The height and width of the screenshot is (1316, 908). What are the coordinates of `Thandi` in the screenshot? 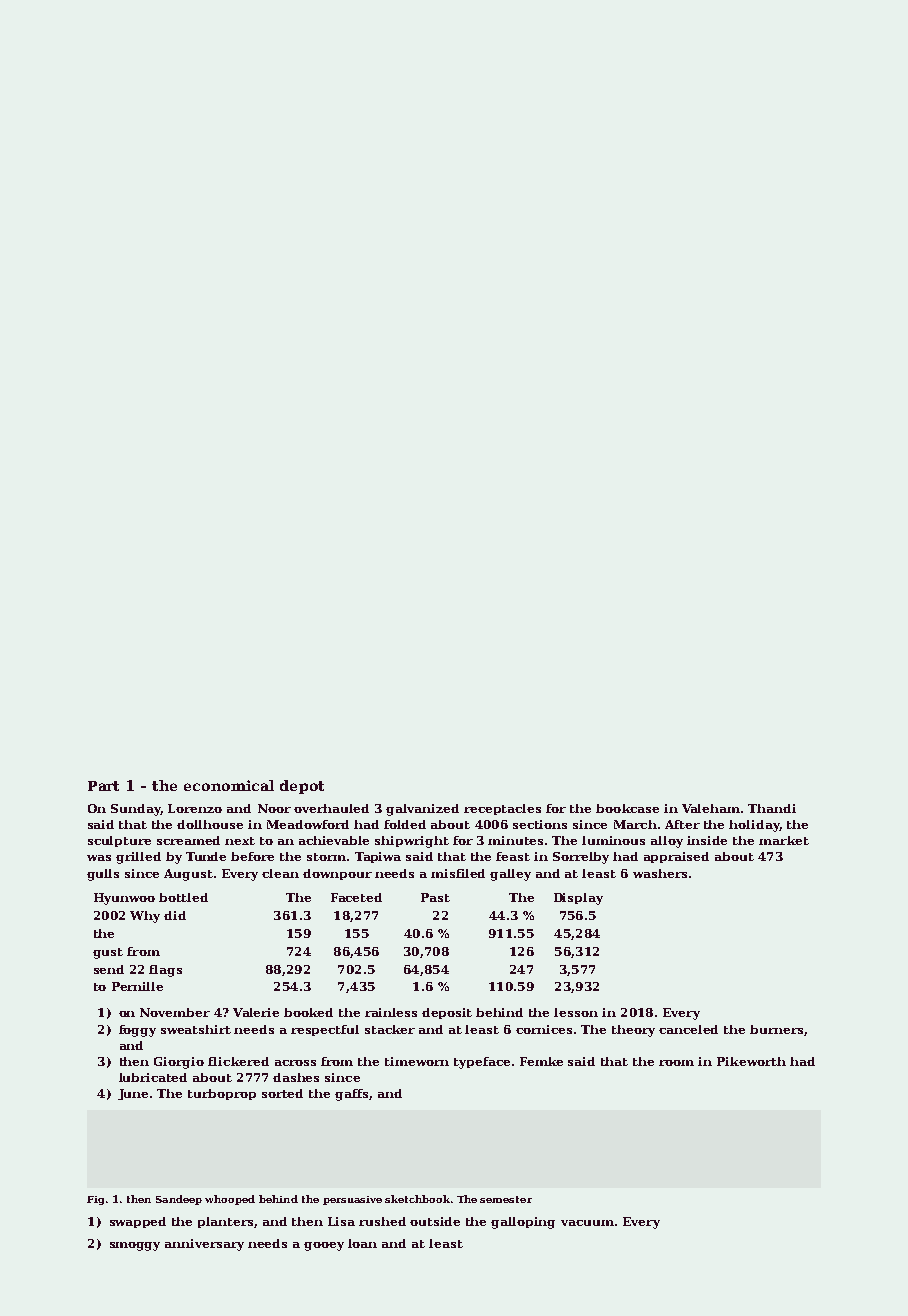 It's located at (772, 808).
